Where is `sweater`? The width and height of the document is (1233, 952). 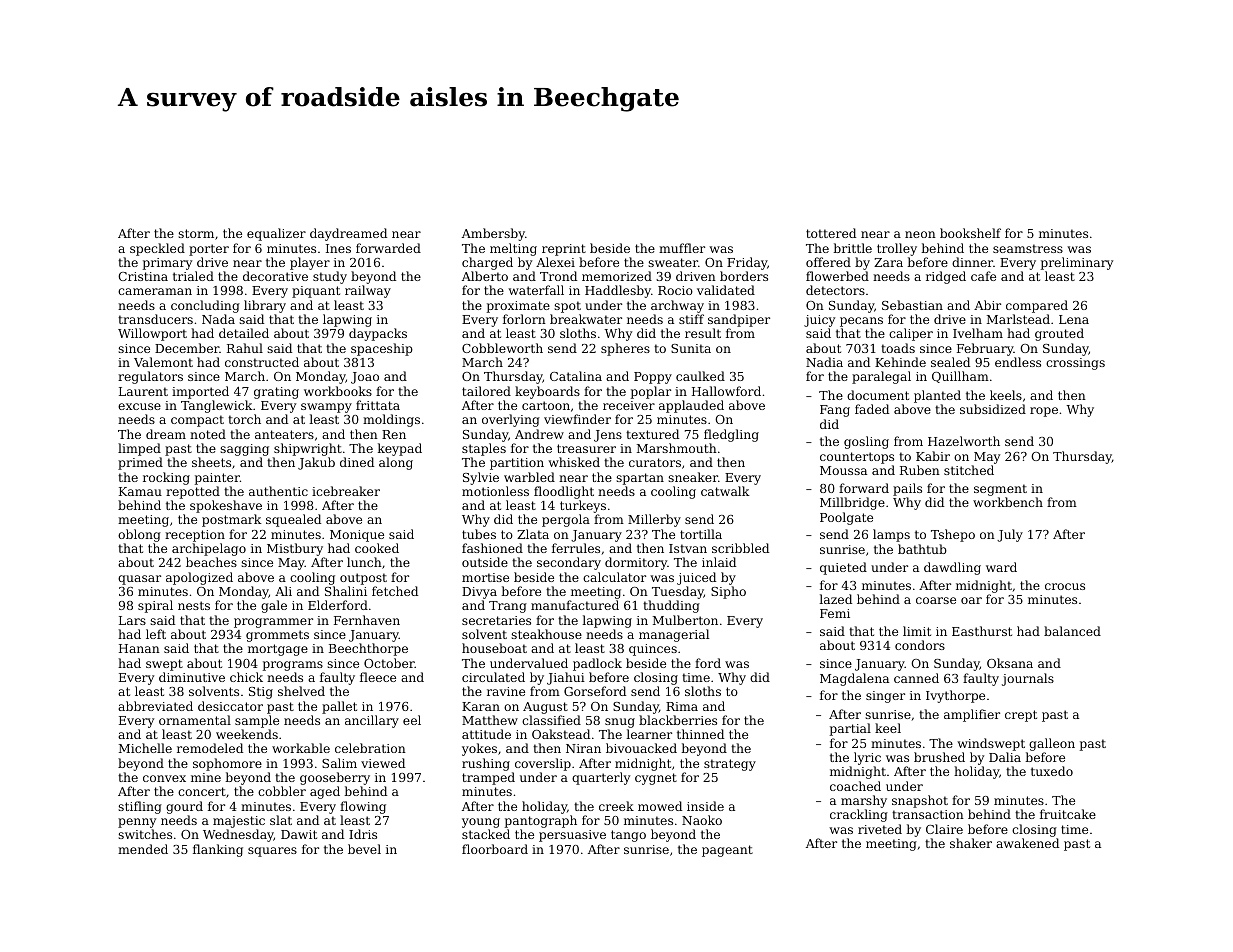 sweater is located at coordinates (673, 262).
